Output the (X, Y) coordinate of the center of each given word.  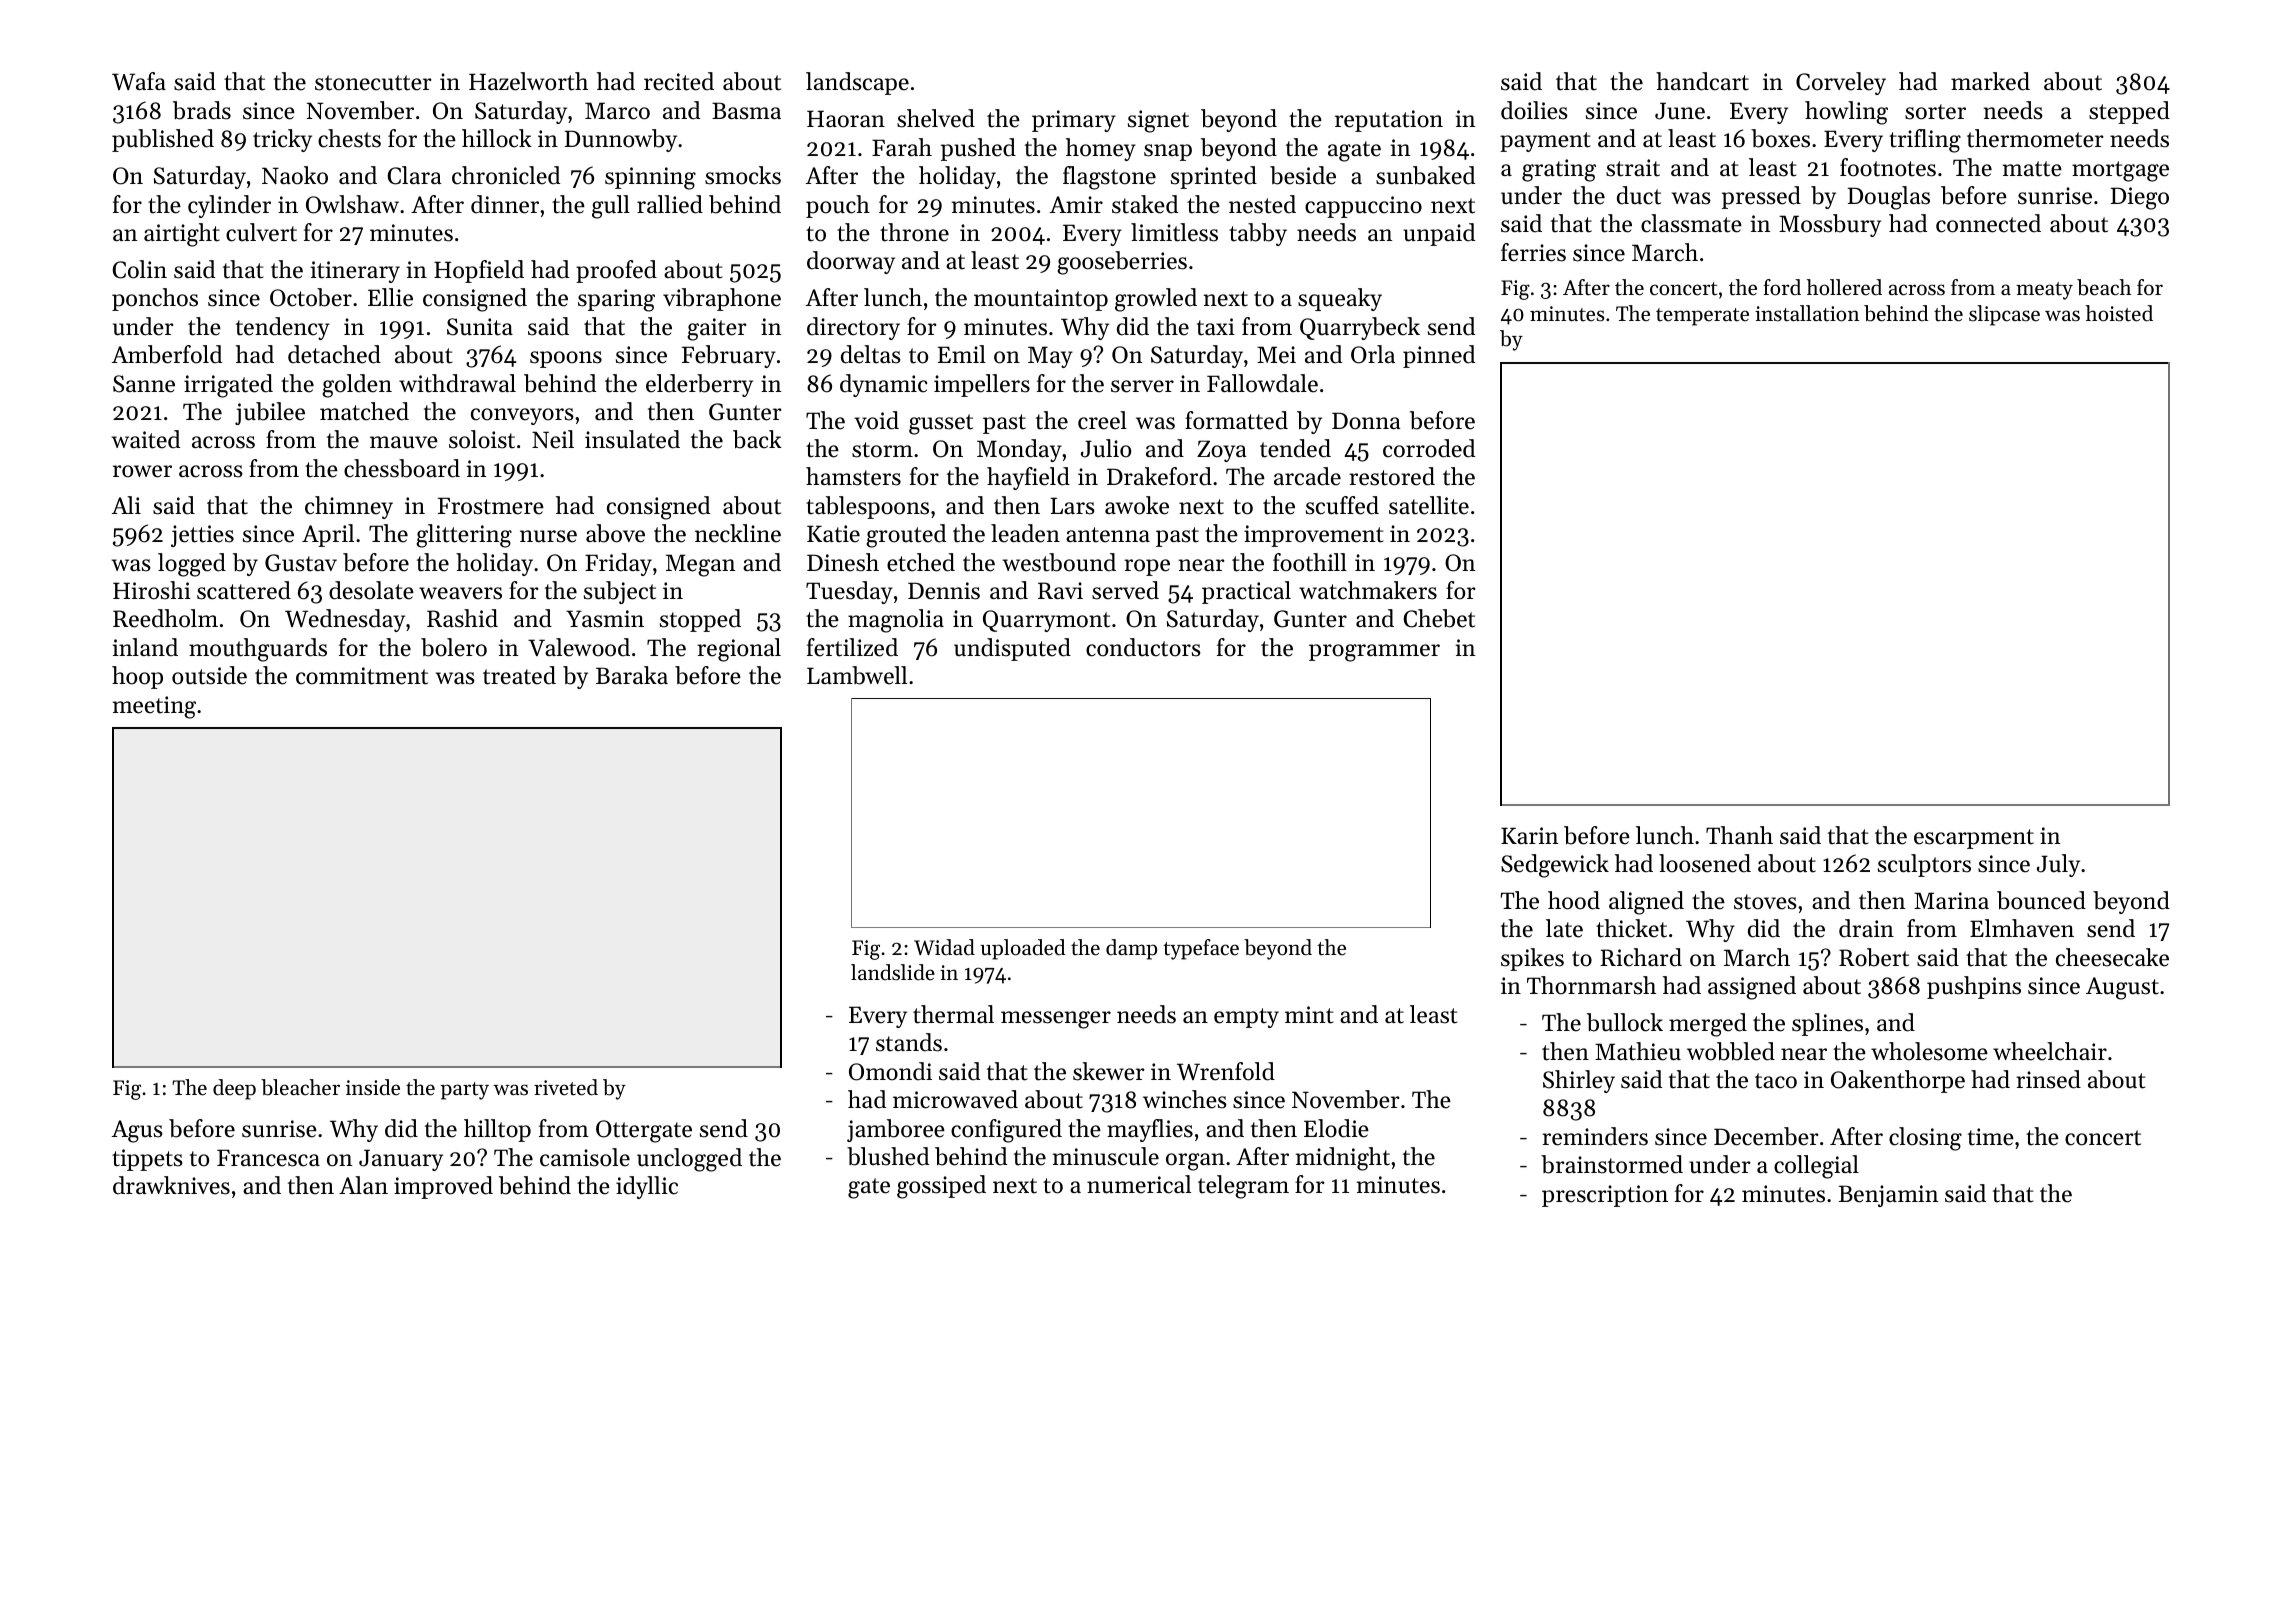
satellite (1429, 505)
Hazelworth (528, 81)
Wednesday (345, 620)
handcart (1702, 81)
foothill (1310, 562)
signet (1158, 121)
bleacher (300, 1087)
